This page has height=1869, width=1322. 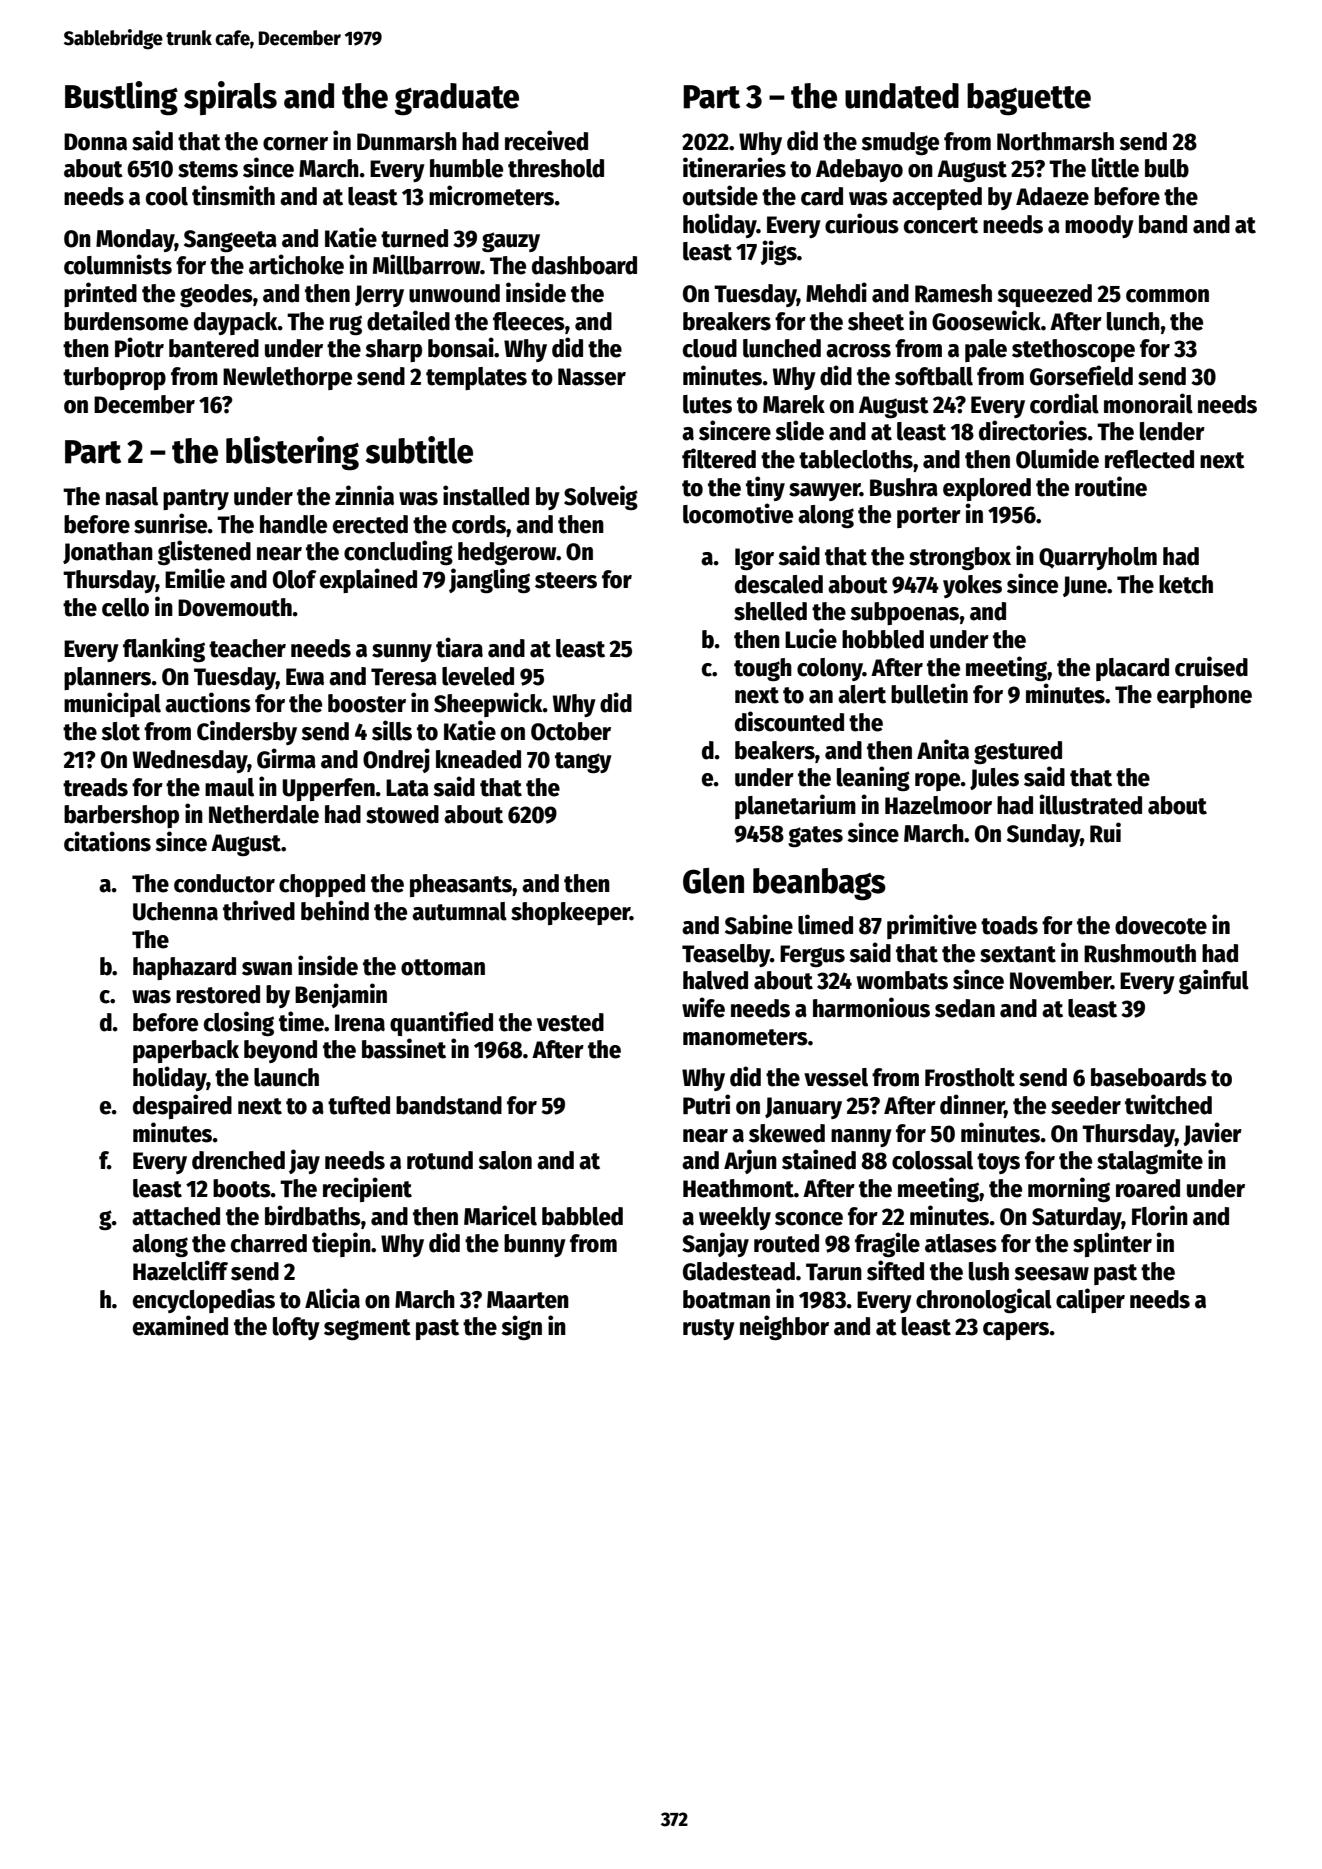 What do you see at coordinates (214, 348) in the page?
I see `bantered` at bounding box center [214, 348].
